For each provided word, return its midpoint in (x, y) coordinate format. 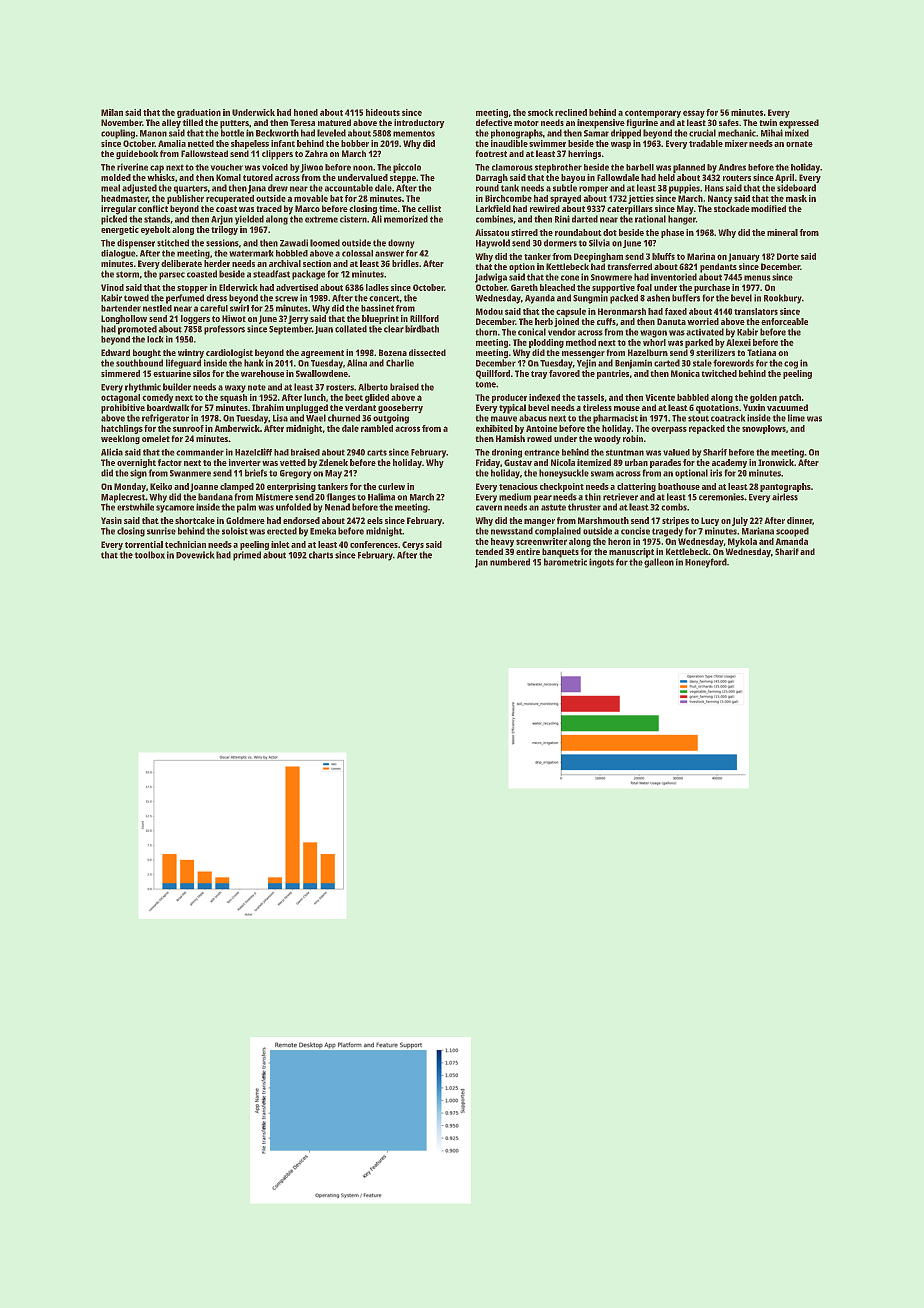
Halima (381, 497)
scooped (792, 532)
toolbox (149, 555)
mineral (782, 232)
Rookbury (783, 299)
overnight (136, 463)
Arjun (222, 220)
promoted (137, 330)
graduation (199, 113)
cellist (429, 208)
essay (694, 114)
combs (674, 507)
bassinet (377, 308)
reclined (571, 112)
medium (515, 497)
